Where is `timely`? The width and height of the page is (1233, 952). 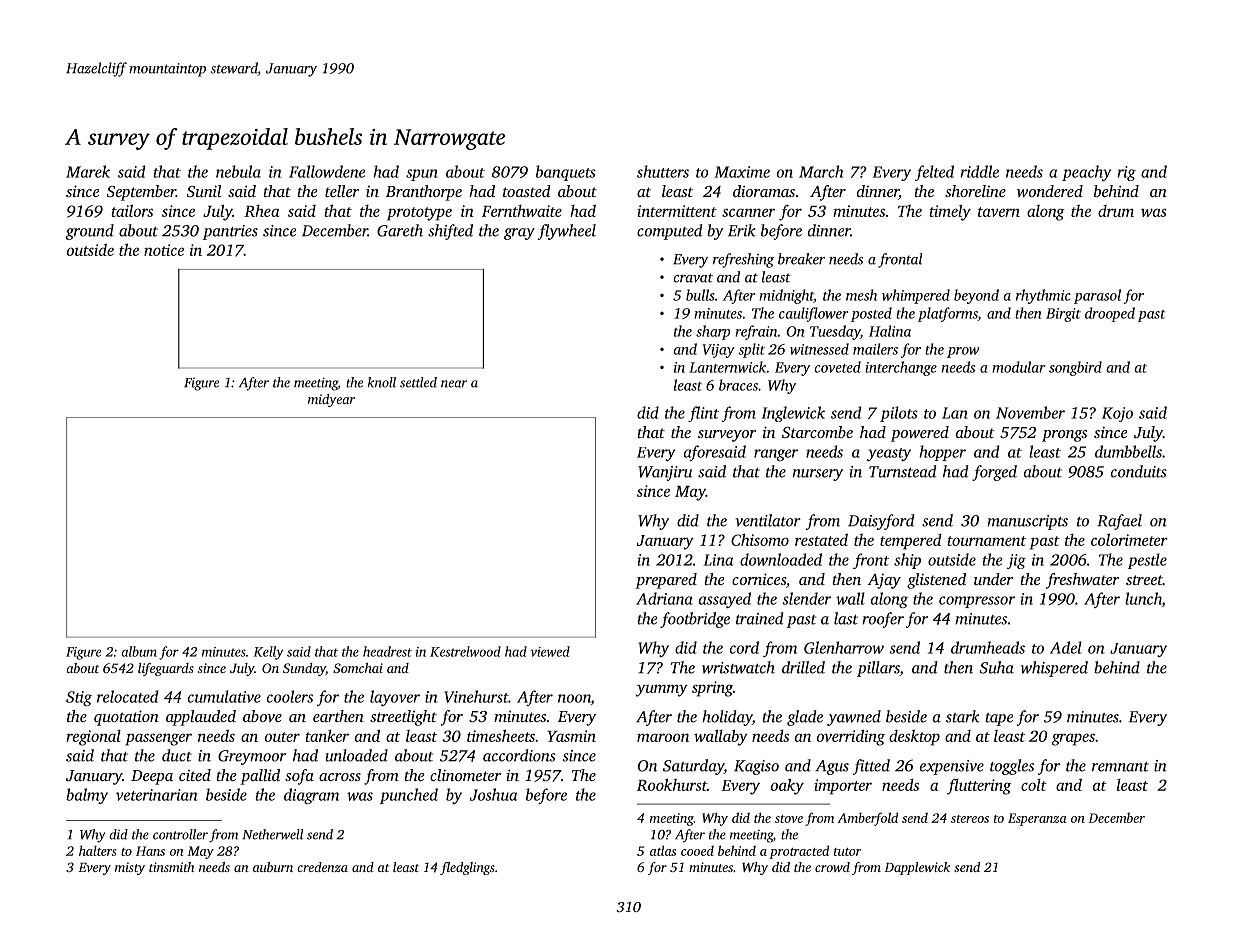 timely is located at coordinates (950, 213).
